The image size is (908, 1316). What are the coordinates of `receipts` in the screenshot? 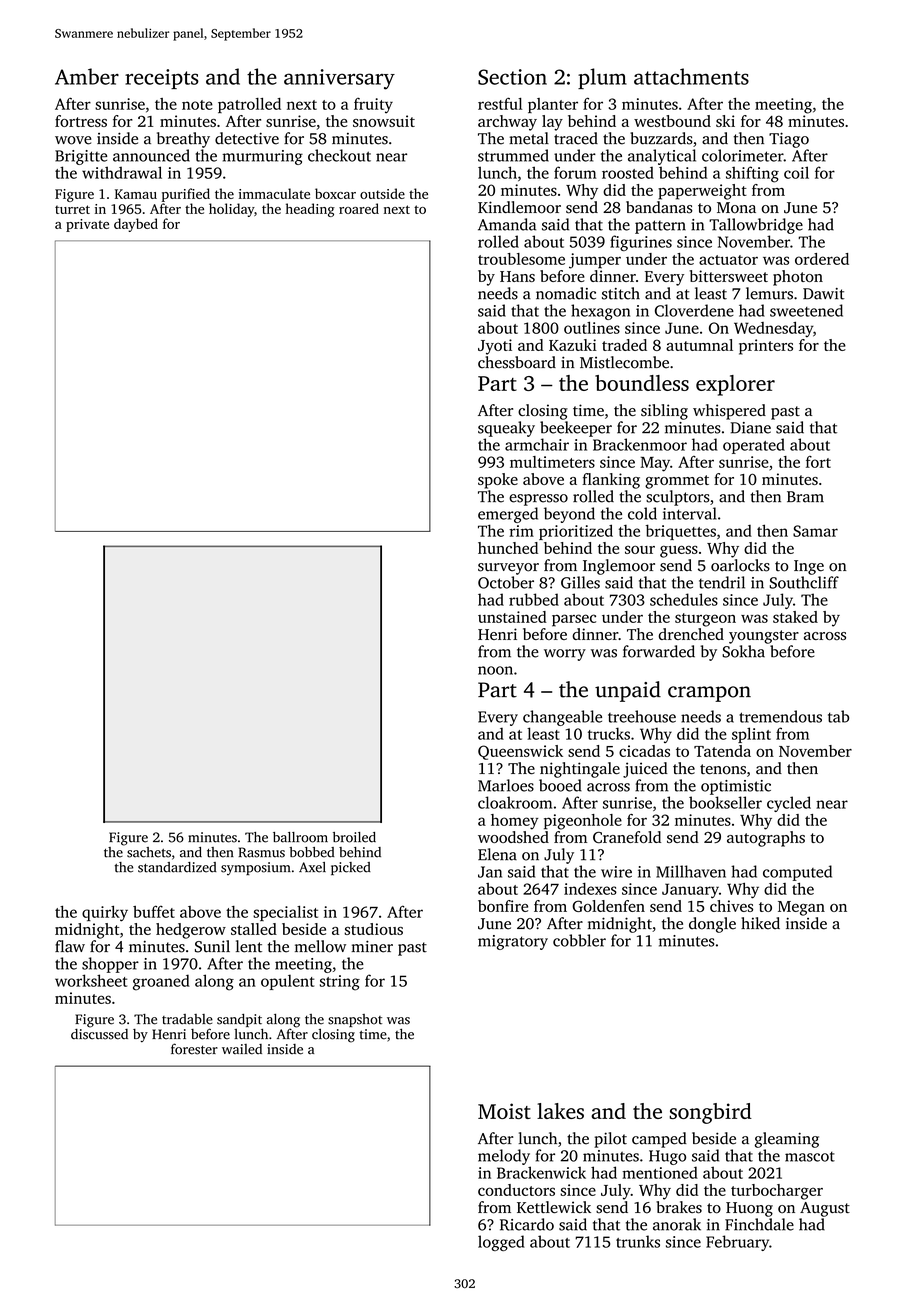 It's located at (162, 79).
